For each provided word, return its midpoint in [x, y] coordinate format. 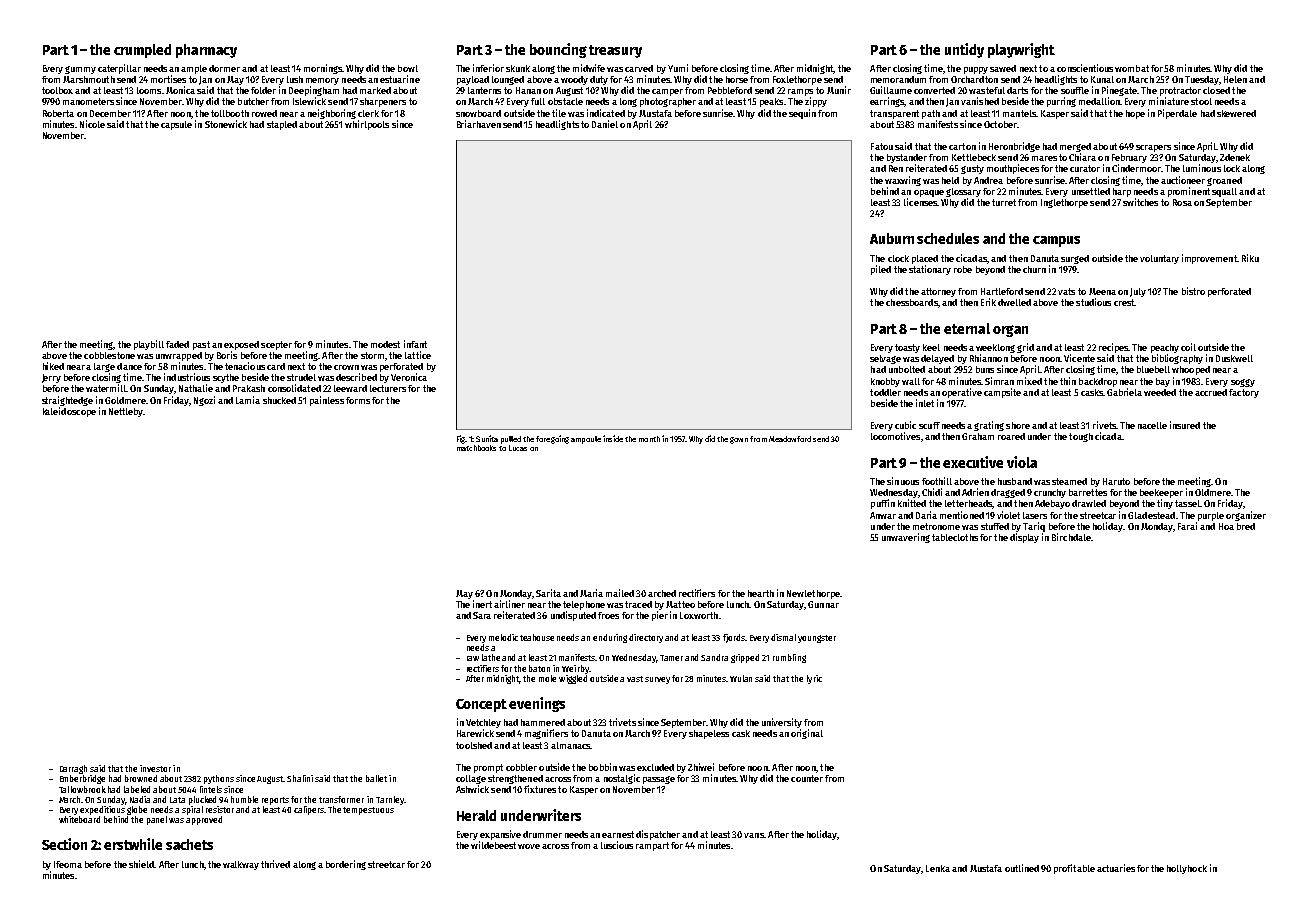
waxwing [903, 181]
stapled [282, 125]
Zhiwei [701, 767]
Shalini [300, 778]
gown [739, 440]
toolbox [57, 90]
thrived [275, 864]
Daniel [605, 124]
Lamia [248, 400]
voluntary [1159, 259]
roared [1011, 436]
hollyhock [1187, 869]
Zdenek [1235, 157]
